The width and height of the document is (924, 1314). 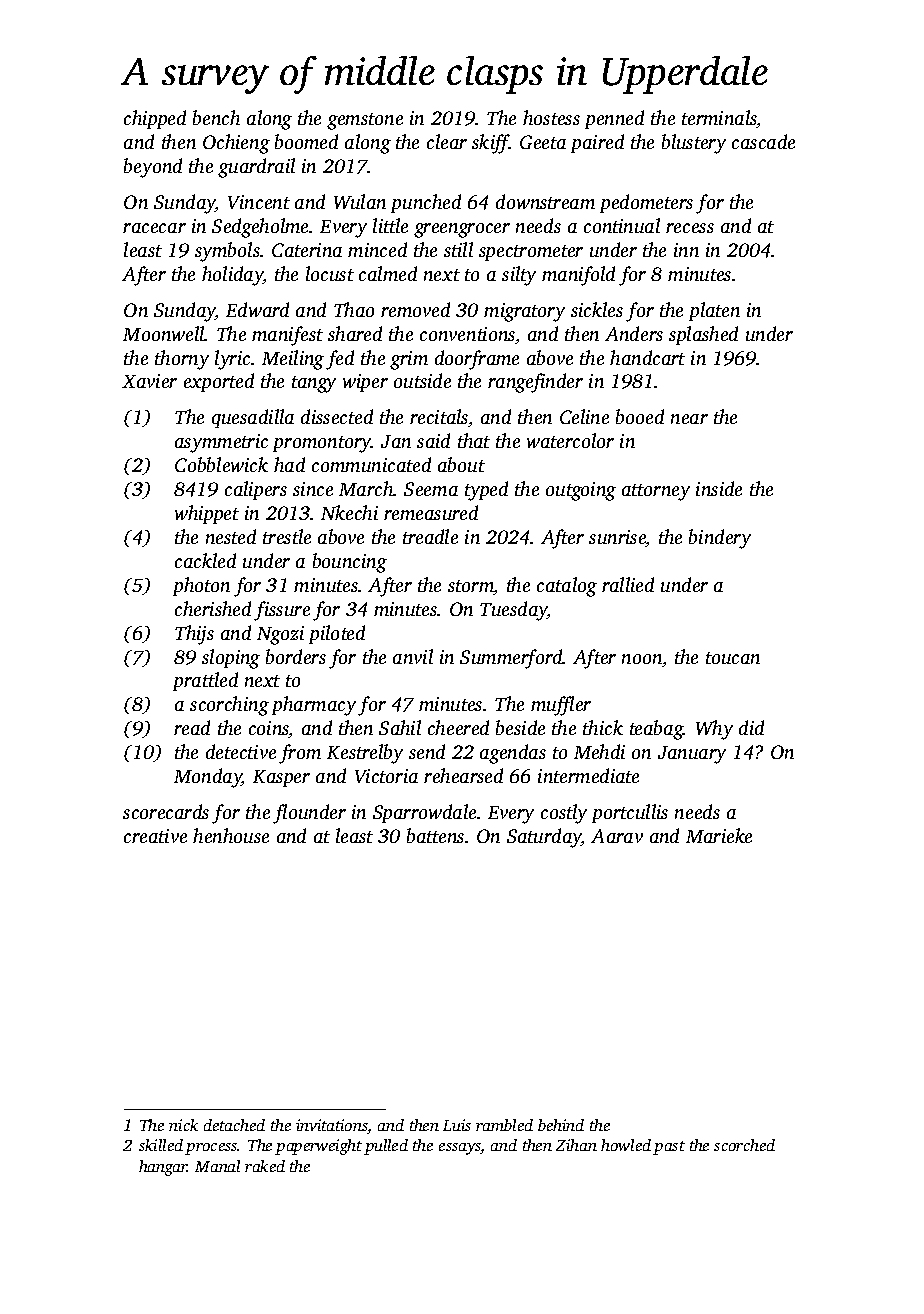 I want to click on photon, so click(x=201, y=586).
